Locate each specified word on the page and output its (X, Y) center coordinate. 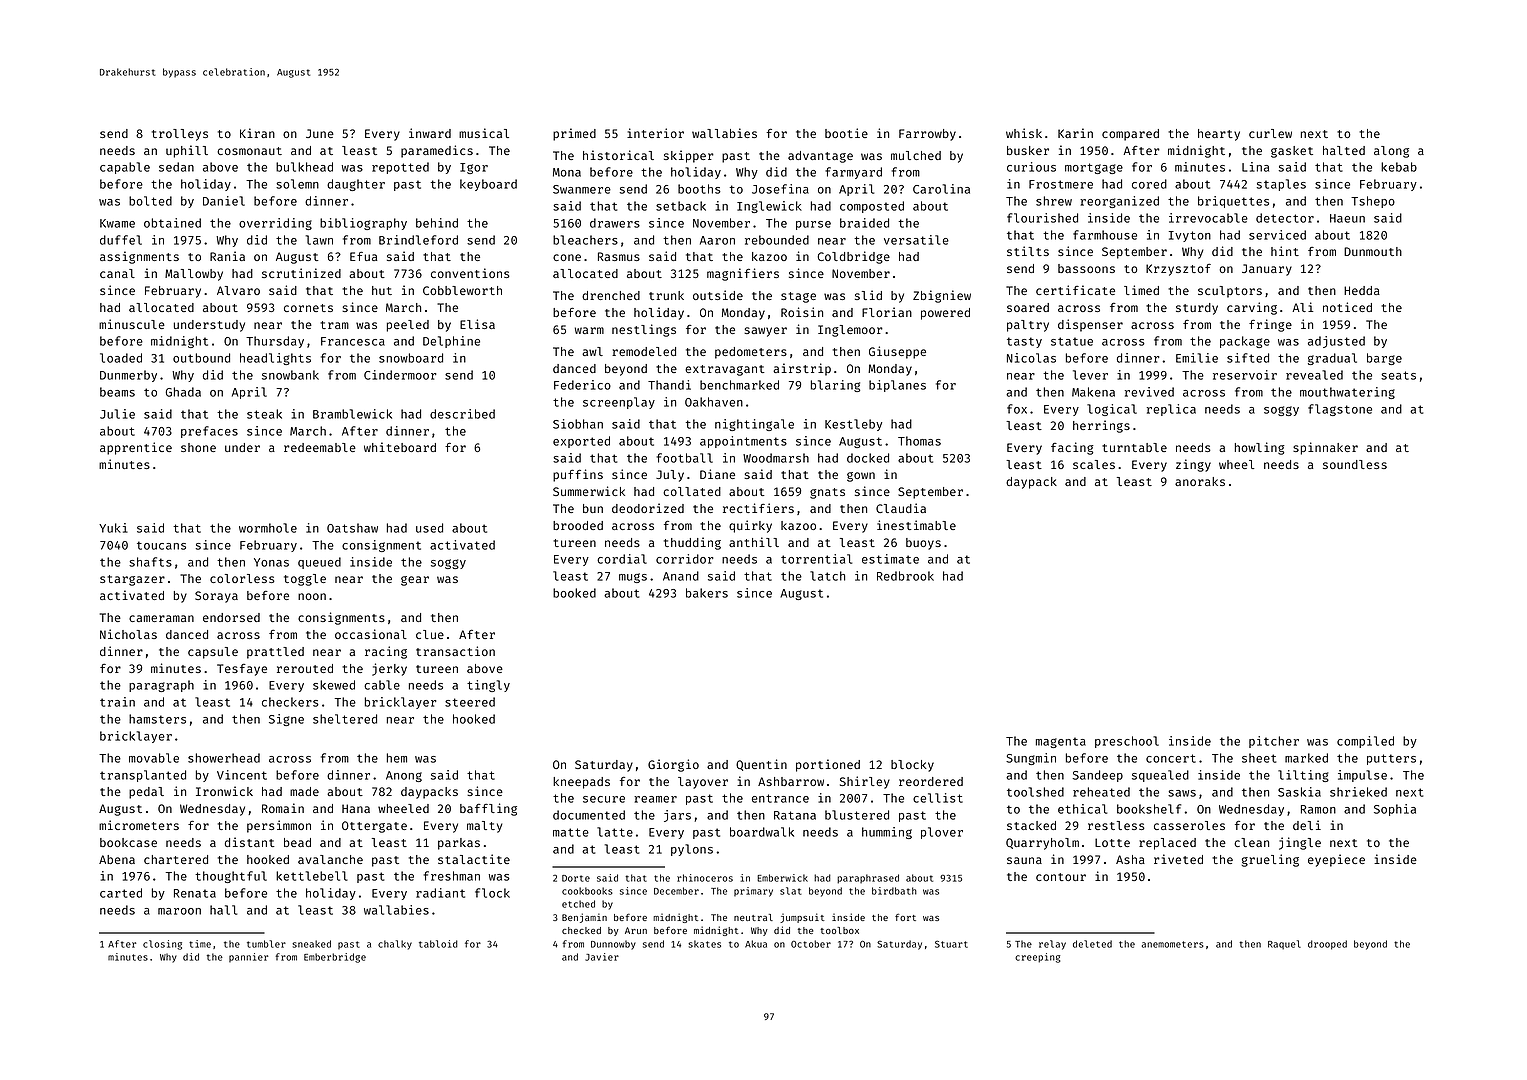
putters (1391, 759)
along (1391, 152)
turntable (1134, 447)
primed (574, 134)
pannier (248, 957)
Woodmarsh (776, 458)
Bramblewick (352, 414)
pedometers (751, 353)
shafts (150, 562)
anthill (754, 542)
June (320, 133)
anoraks (1200, 481)
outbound (201, 358)
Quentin (761, 765)
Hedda (1362, 290)
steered (470, 702)
